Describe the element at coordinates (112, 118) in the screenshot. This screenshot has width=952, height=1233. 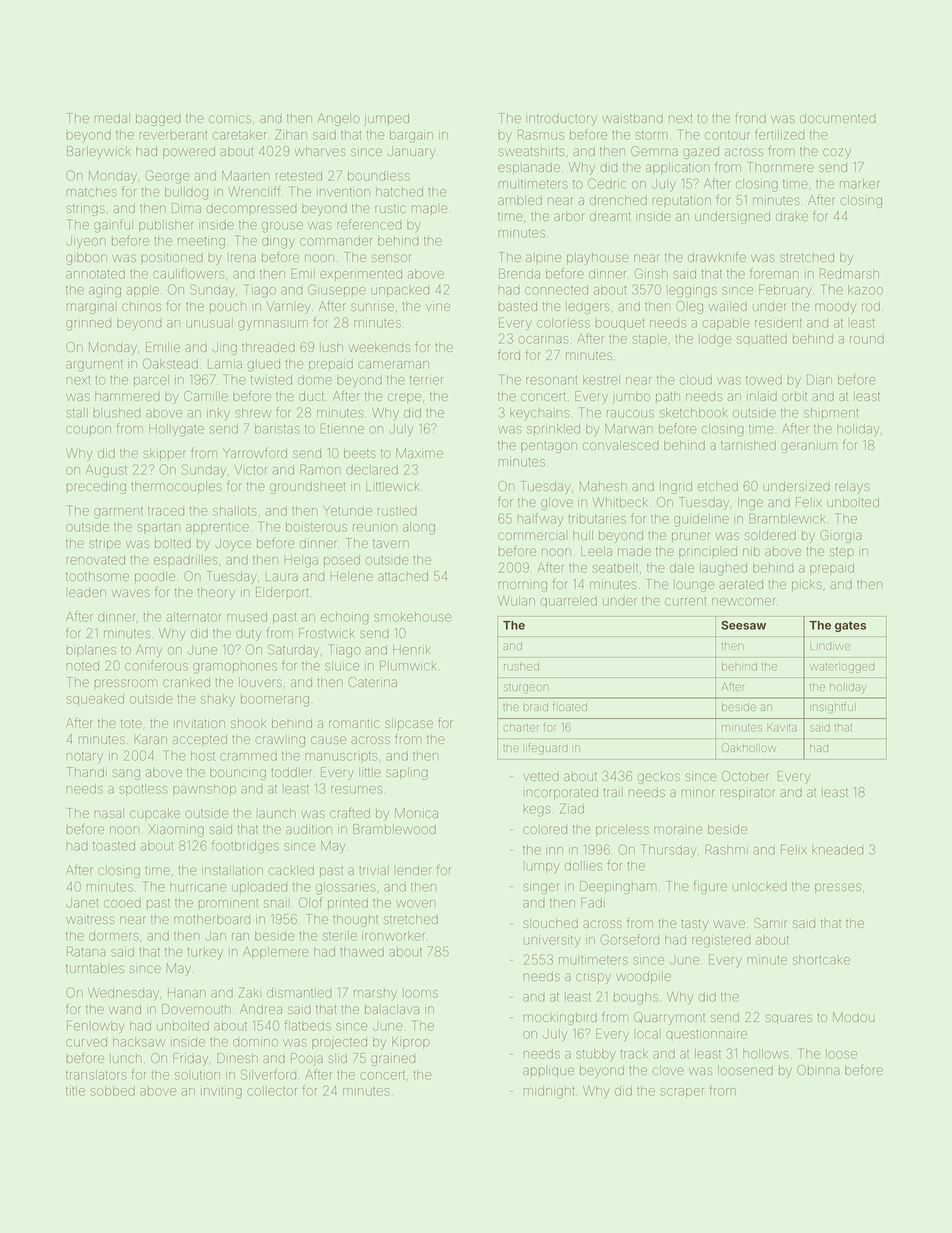
I see `medal` at that location.
